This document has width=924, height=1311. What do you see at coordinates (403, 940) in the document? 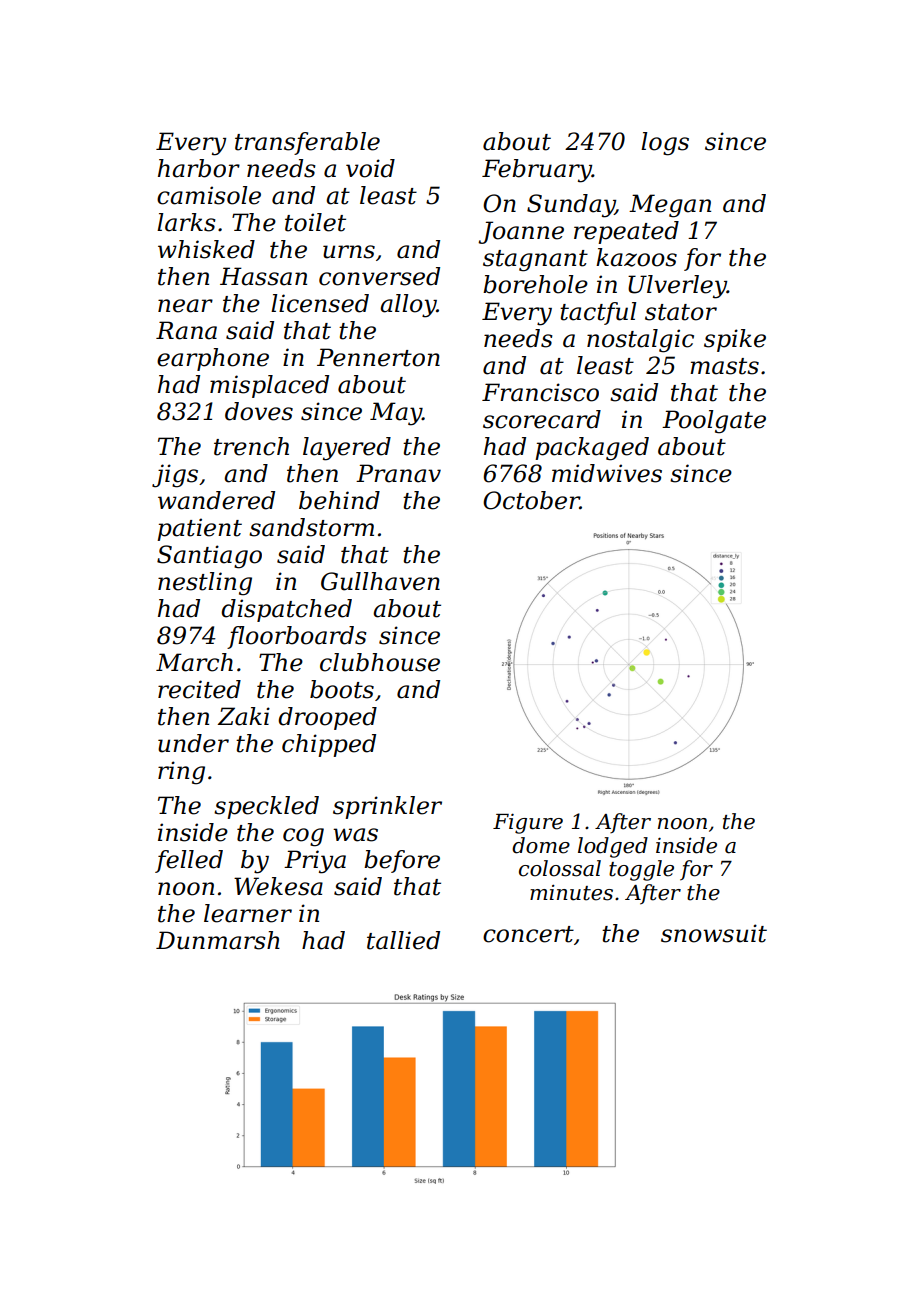
I see `tallied` at bounding box center [403, 940].
